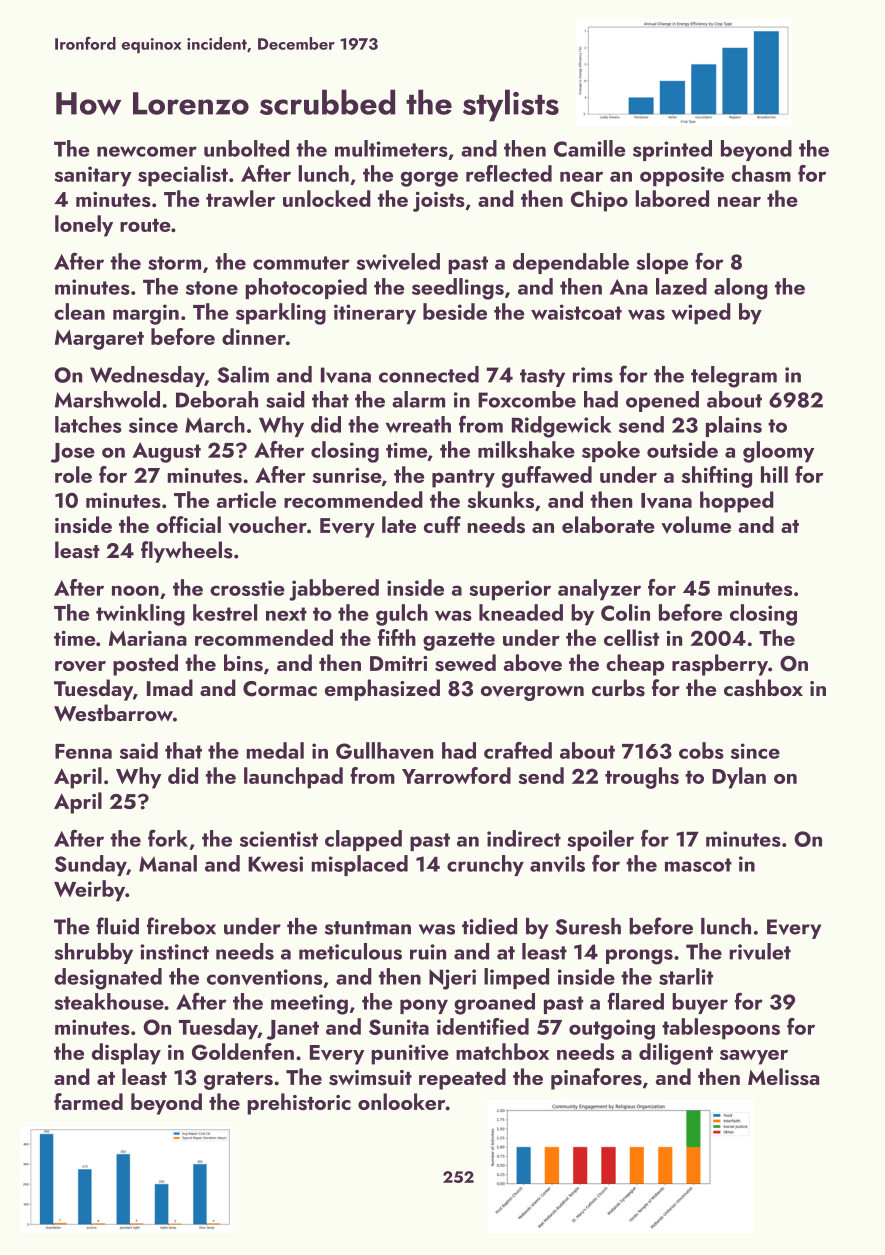  Describe the element at coordinates (147, 151) in the document. I see `newcomer` at that location.
